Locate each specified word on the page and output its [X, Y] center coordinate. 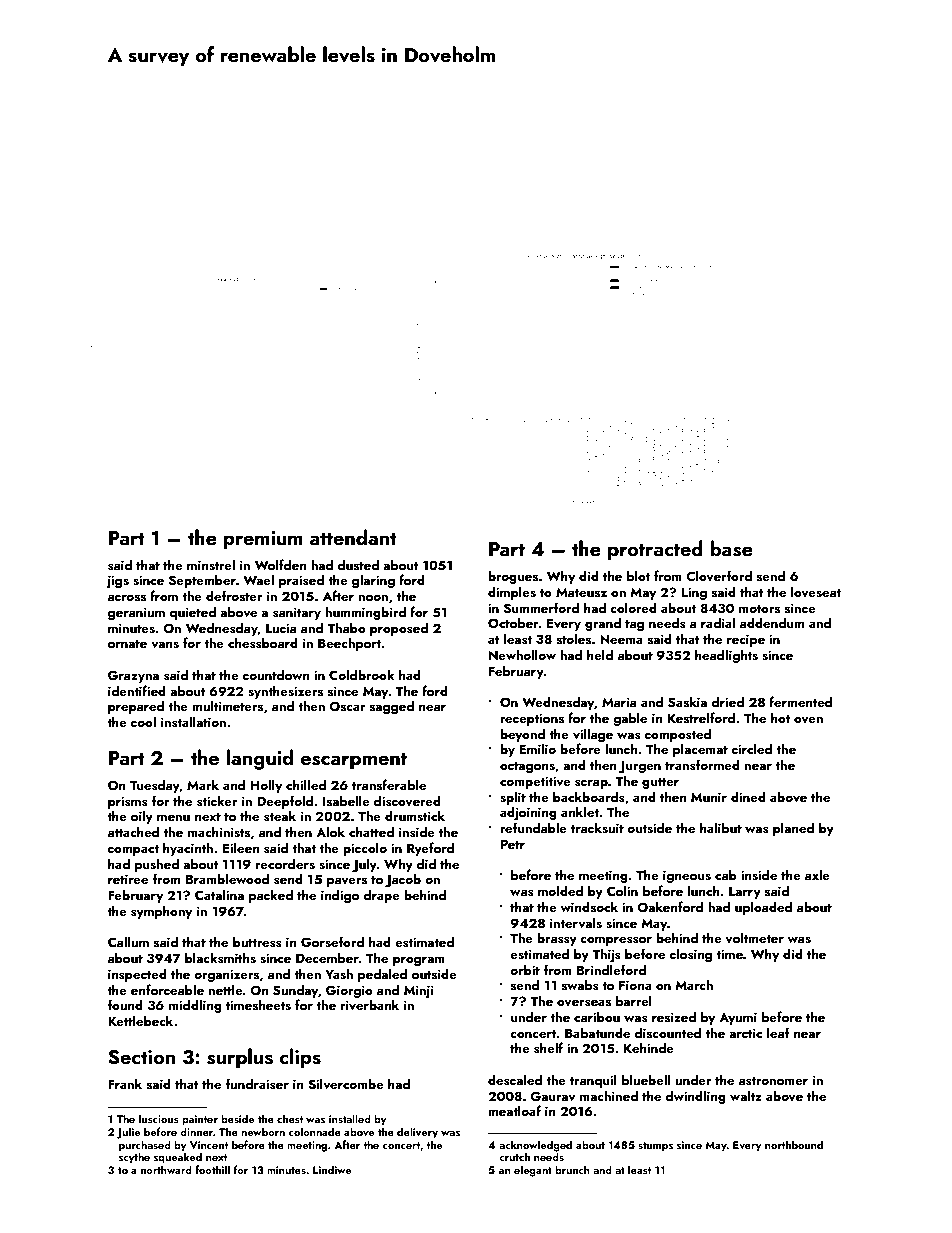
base [731, 548]
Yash [339, 973]
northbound [794, 1144]
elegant [533, 1171]
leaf [778, 1032]
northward [166, 1169]
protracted [655, 550]
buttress [257, 941]
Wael [258, 579]
